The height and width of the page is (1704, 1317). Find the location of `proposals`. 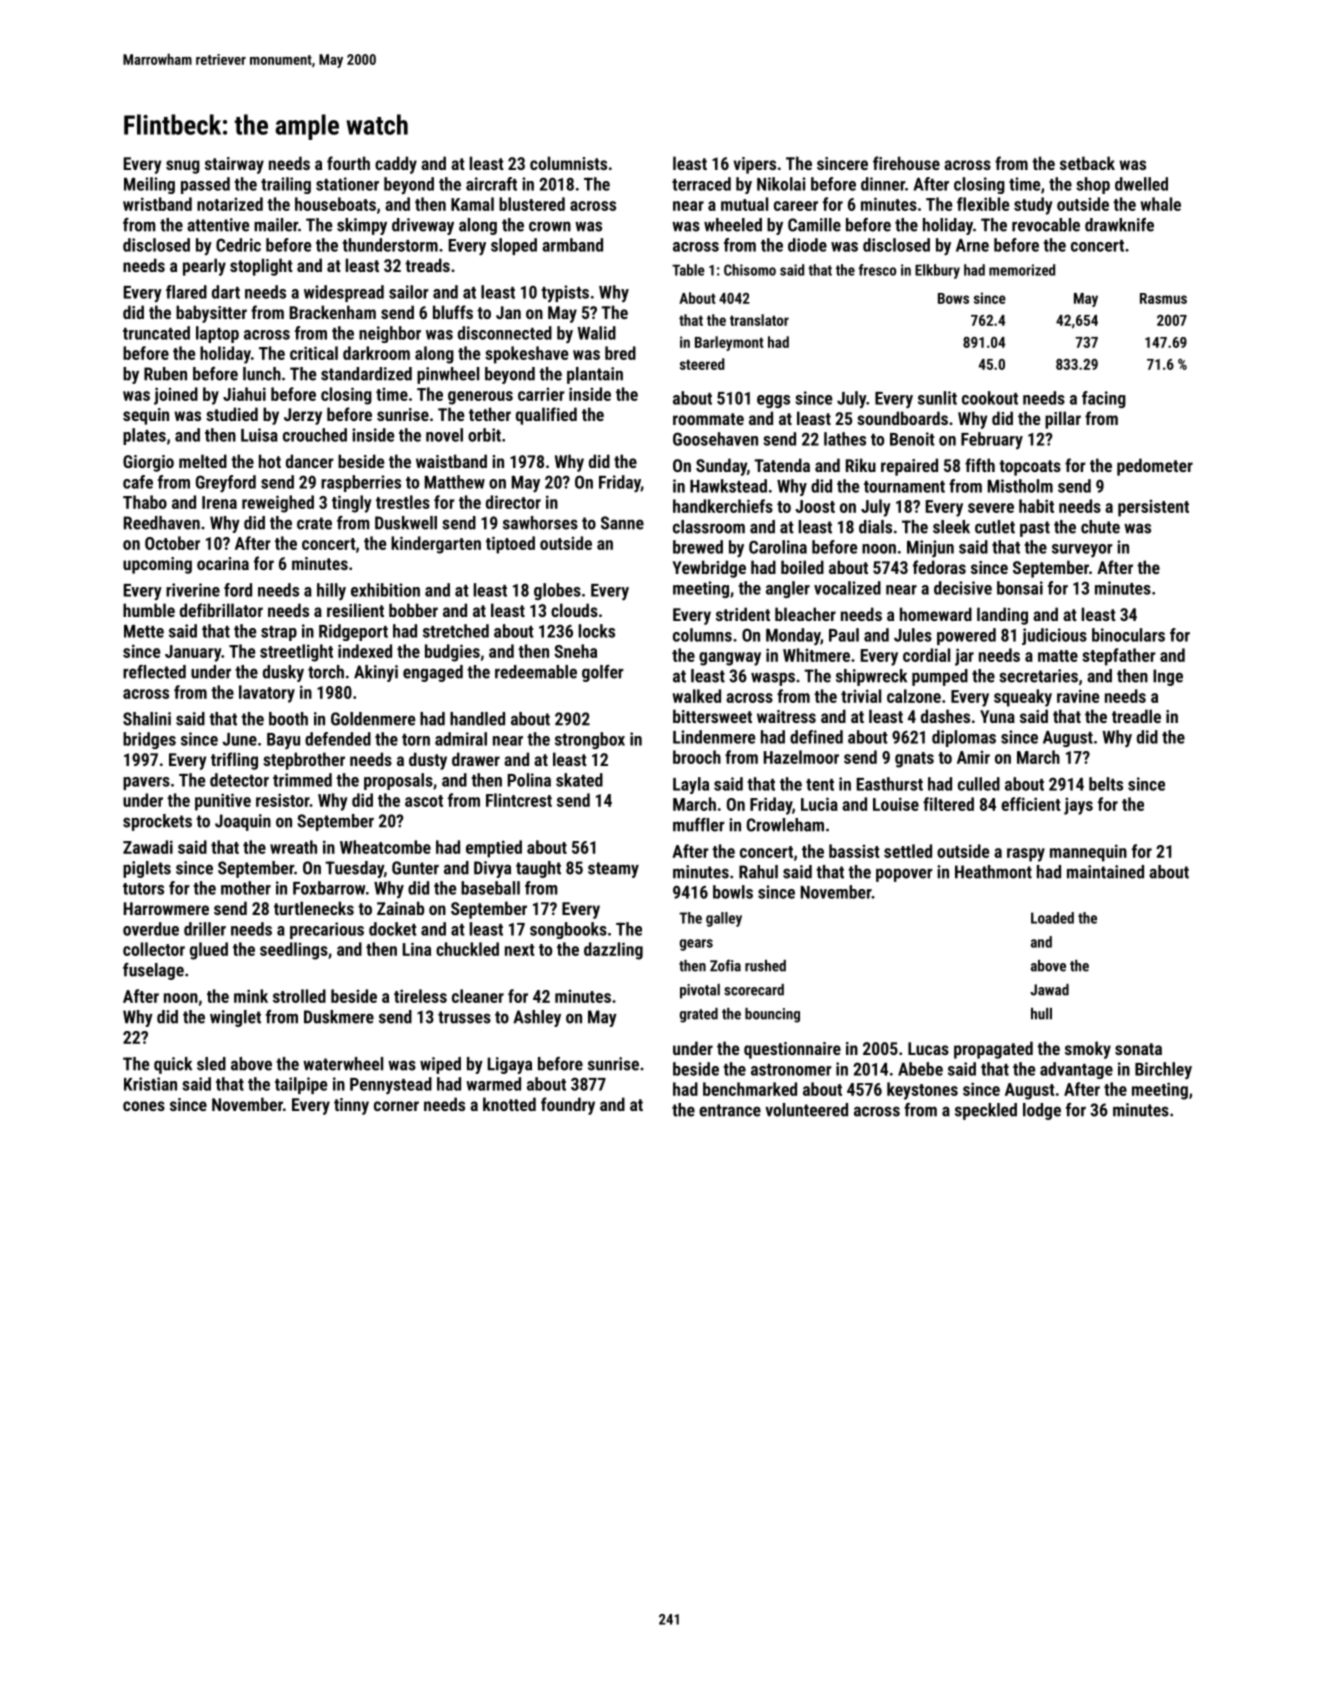

proposals is located at coordinates (398, 781).
